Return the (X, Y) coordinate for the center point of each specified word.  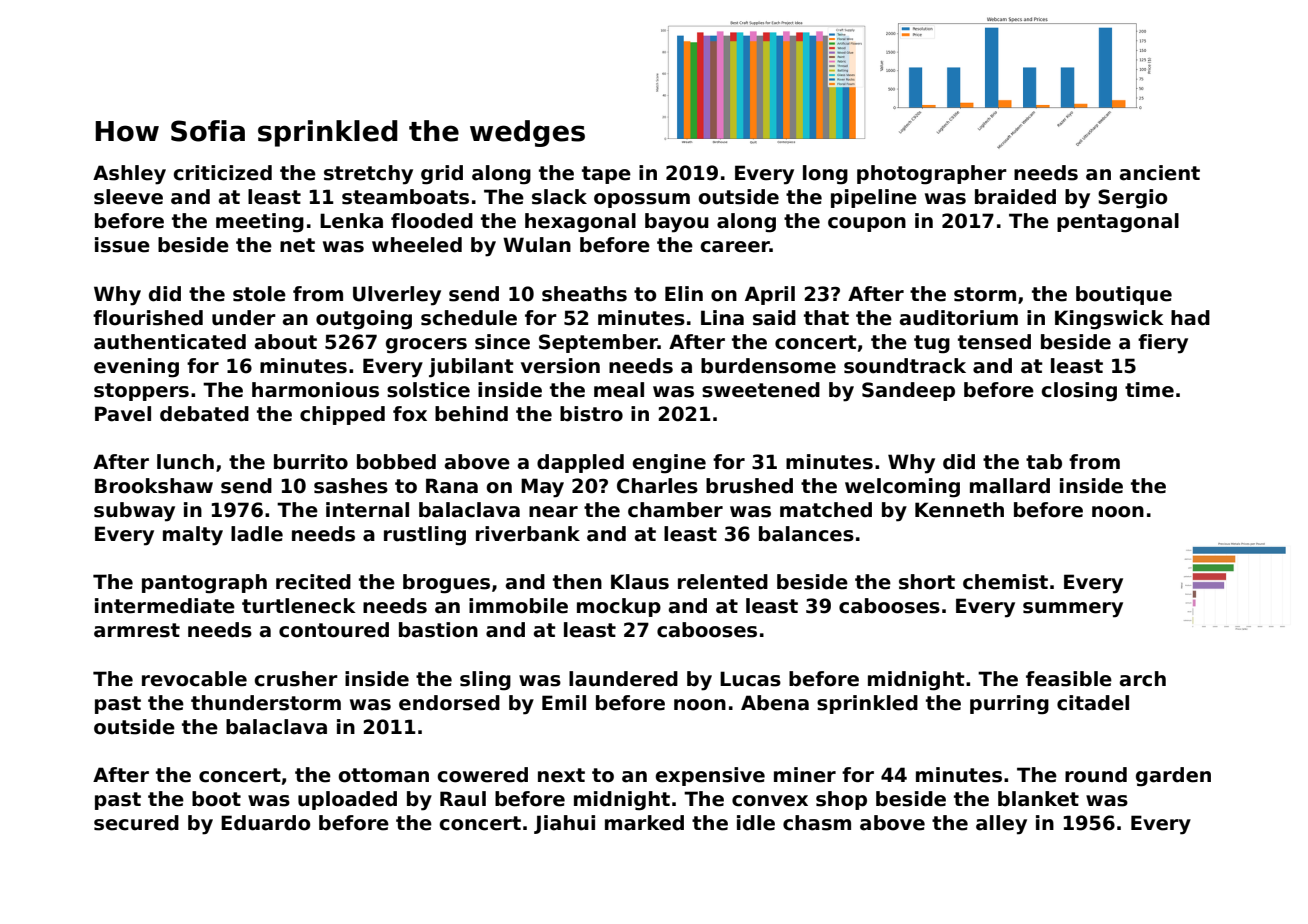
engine (669, 464)
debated (204, 414)
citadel (1093, 703)
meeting (260, 223)
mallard (1010, 486)
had (1190, 318)
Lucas (750, 679)
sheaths (584, 294)
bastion (438, 630)
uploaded (347, 800)
